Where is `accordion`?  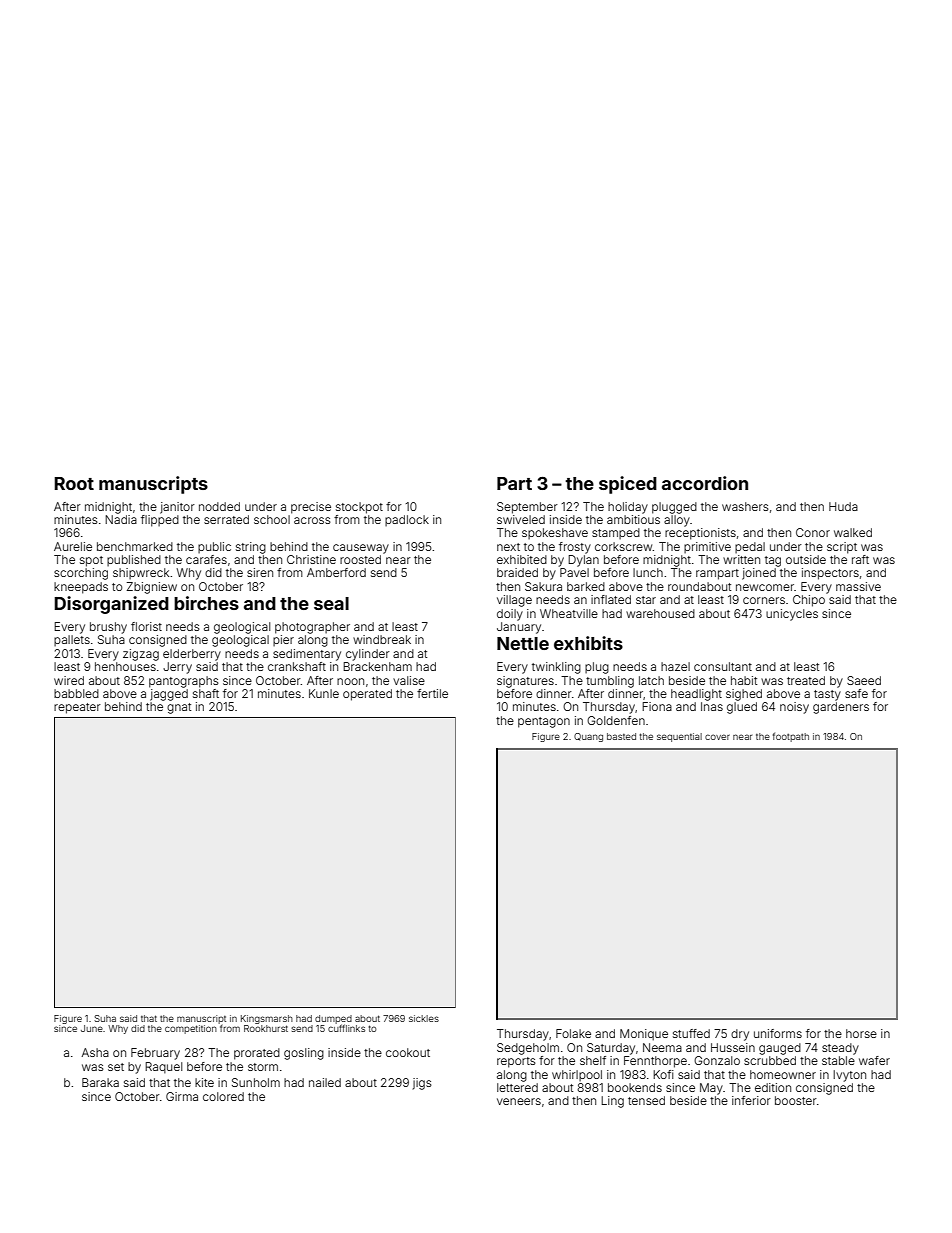 accordion is located at coordinates (705, 483).
